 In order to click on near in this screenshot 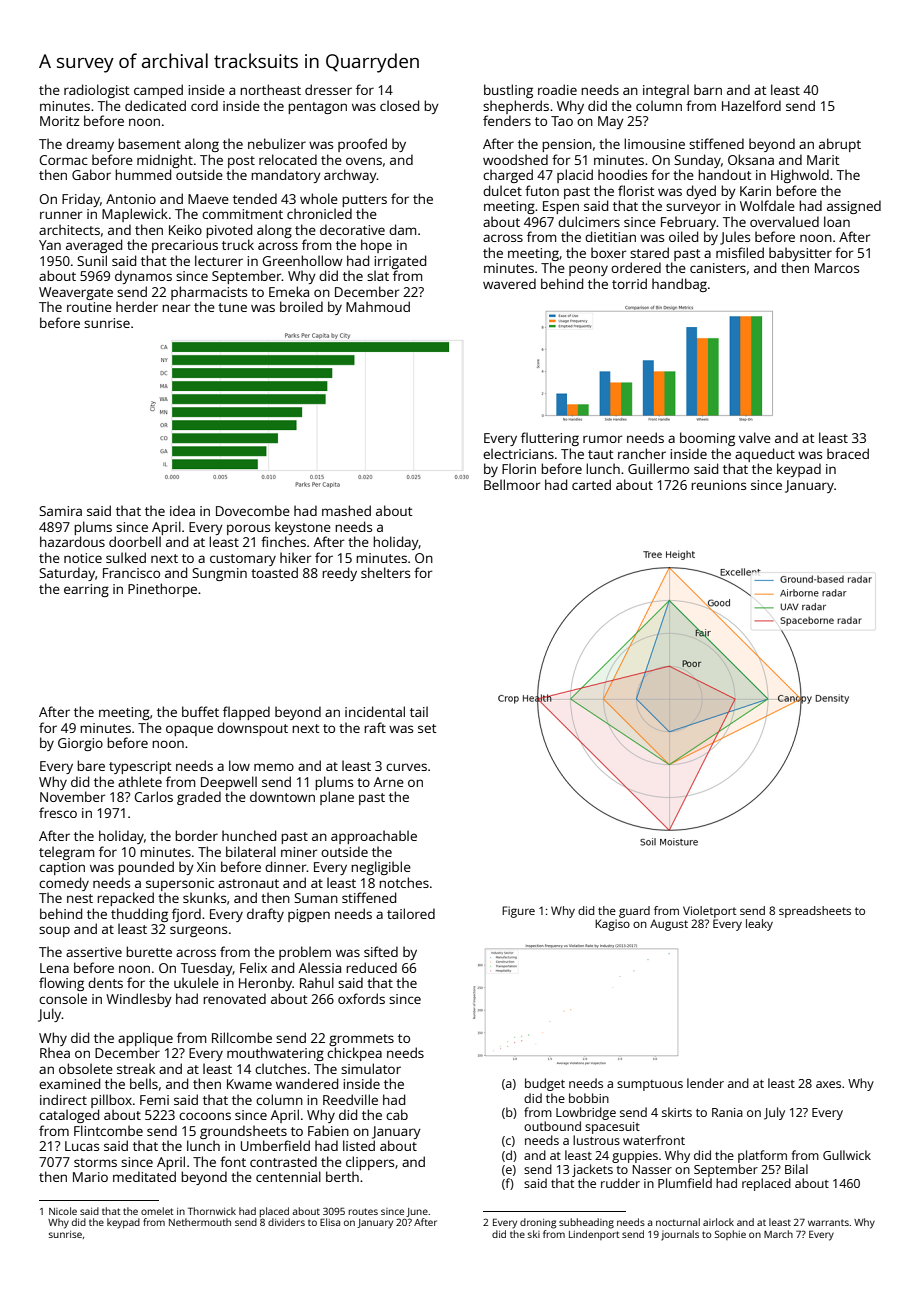, I will do `click(176, 308)`.
